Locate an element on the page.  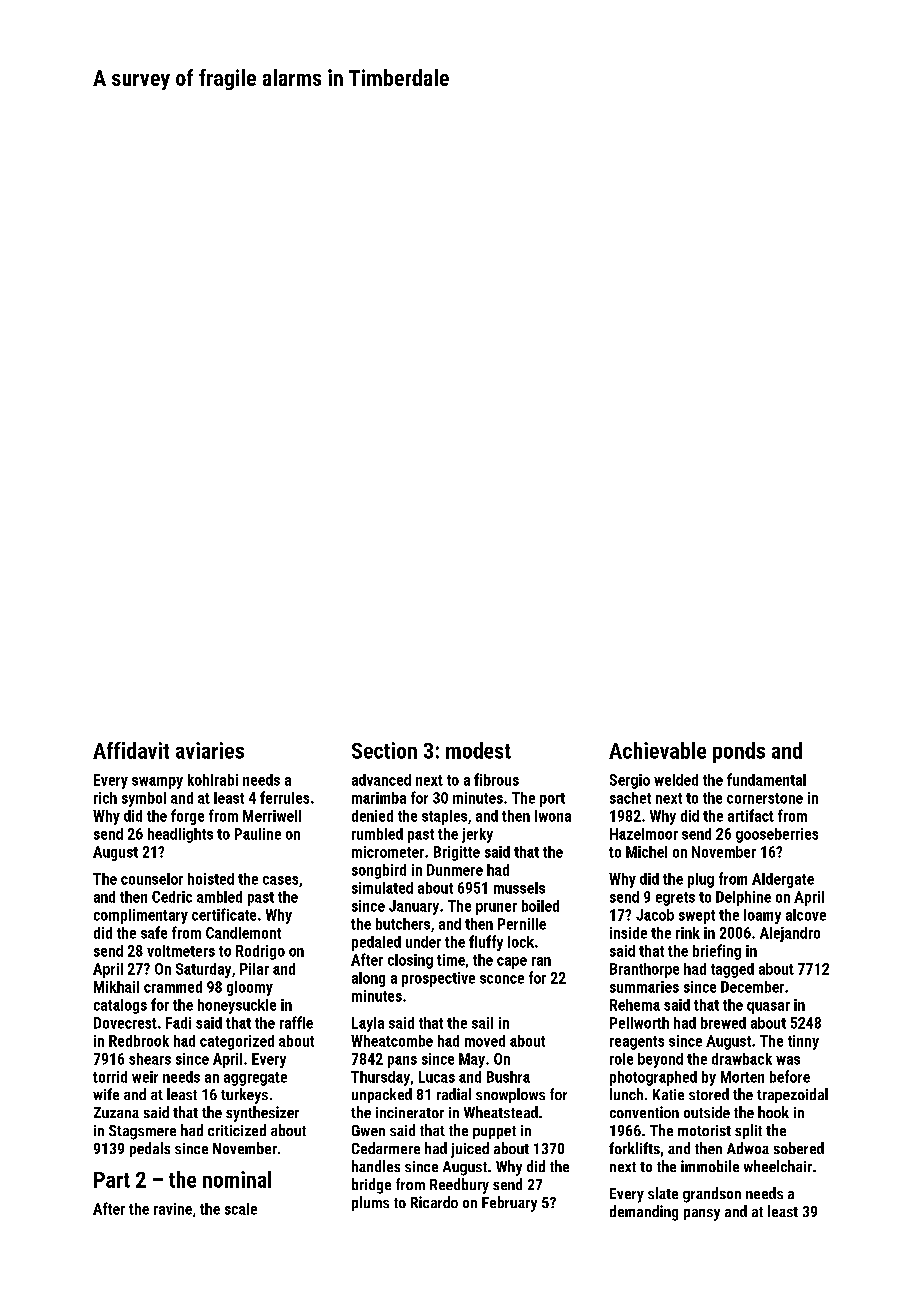
demanding is located at coordinates (644, 1213).
